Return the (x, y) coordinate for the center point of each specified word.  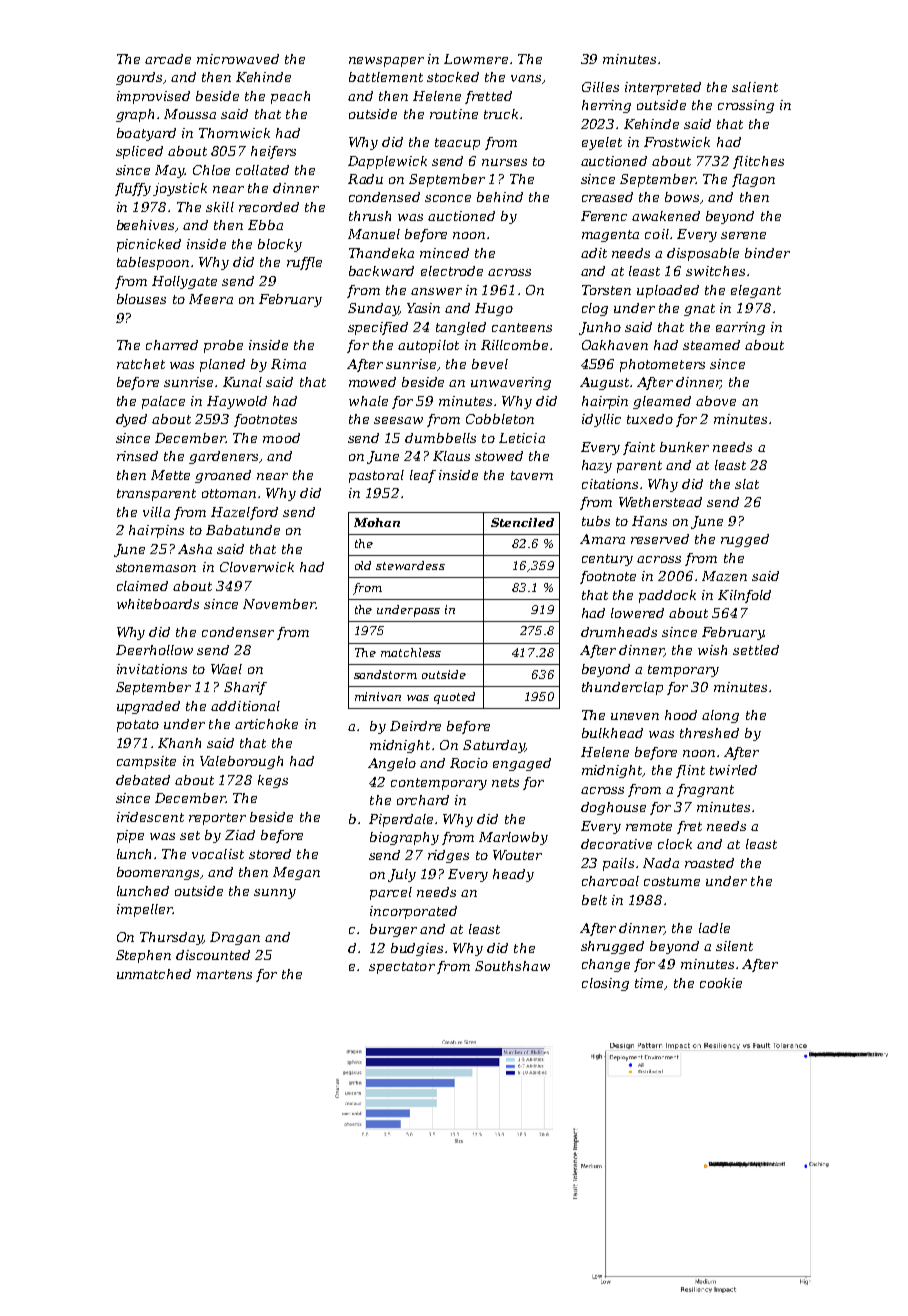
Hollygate (184, 282)
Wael (226, 669)
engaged (522, 764)
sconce (448, 198)
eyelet (602, 143)
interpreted (663, 88)
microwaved (238, 59)
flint (690, 771)
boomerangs (158, 873)
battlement (386, 77)
